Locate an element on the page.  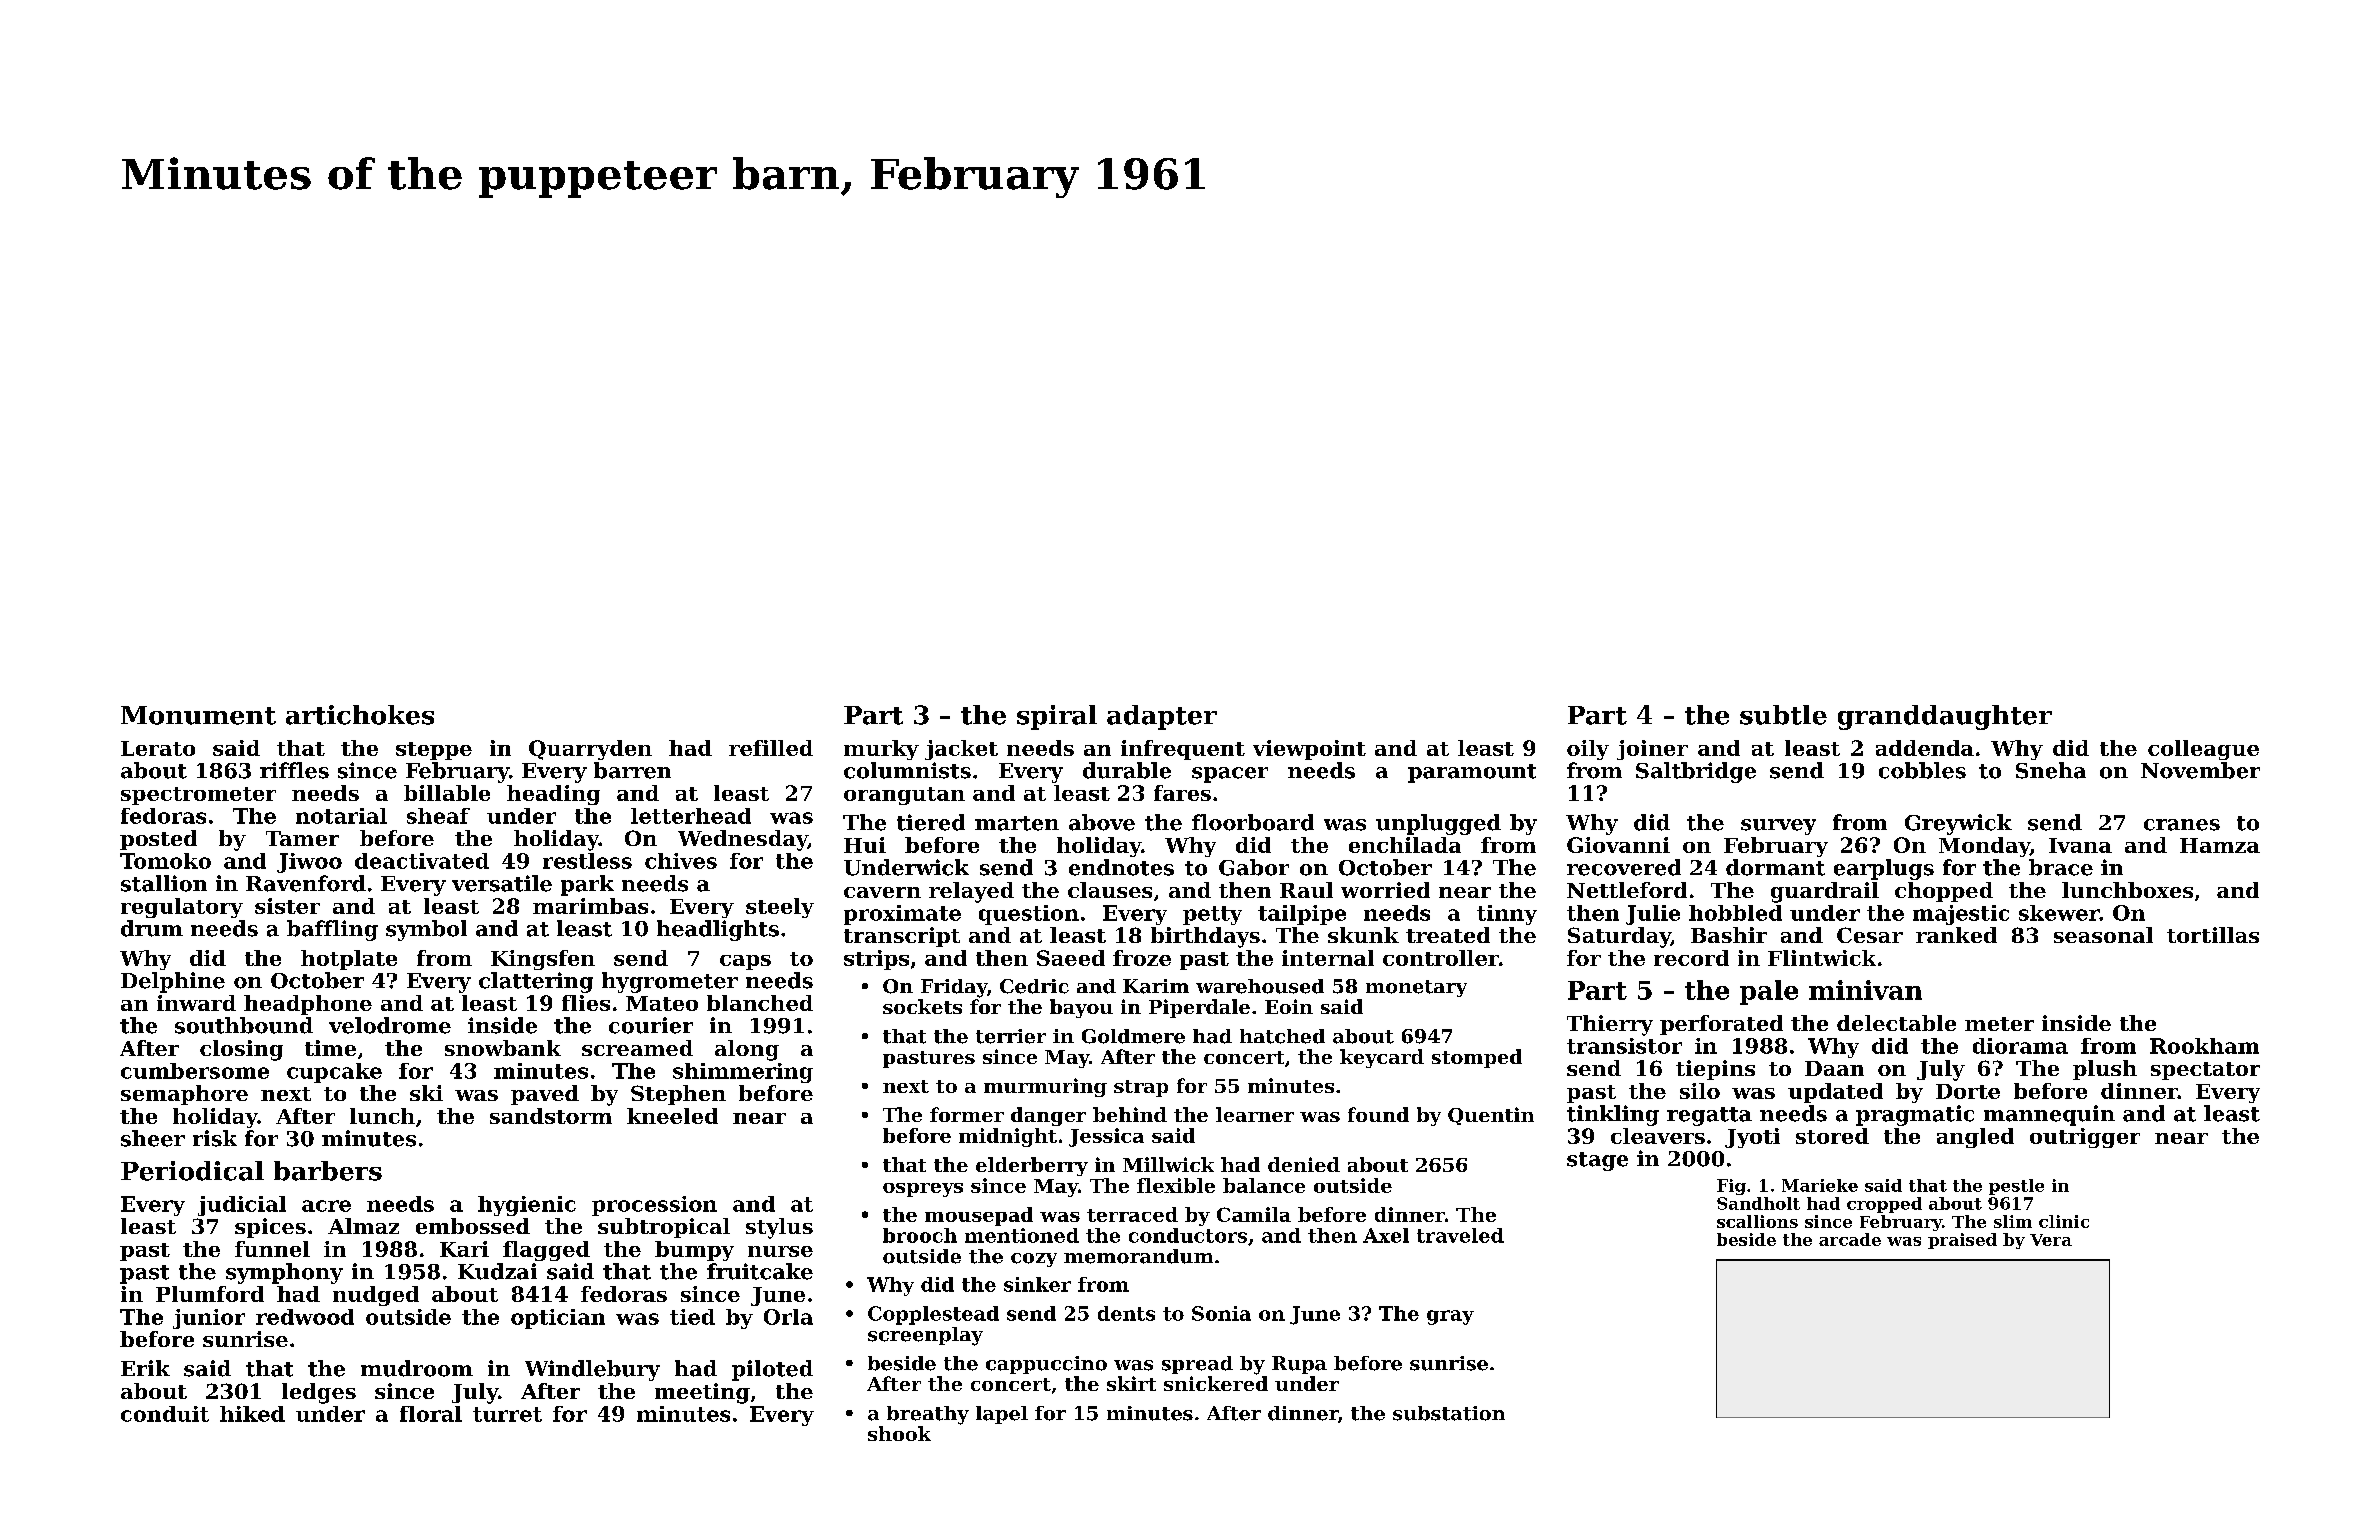
symphony is located at coordinates (284, 1273).
